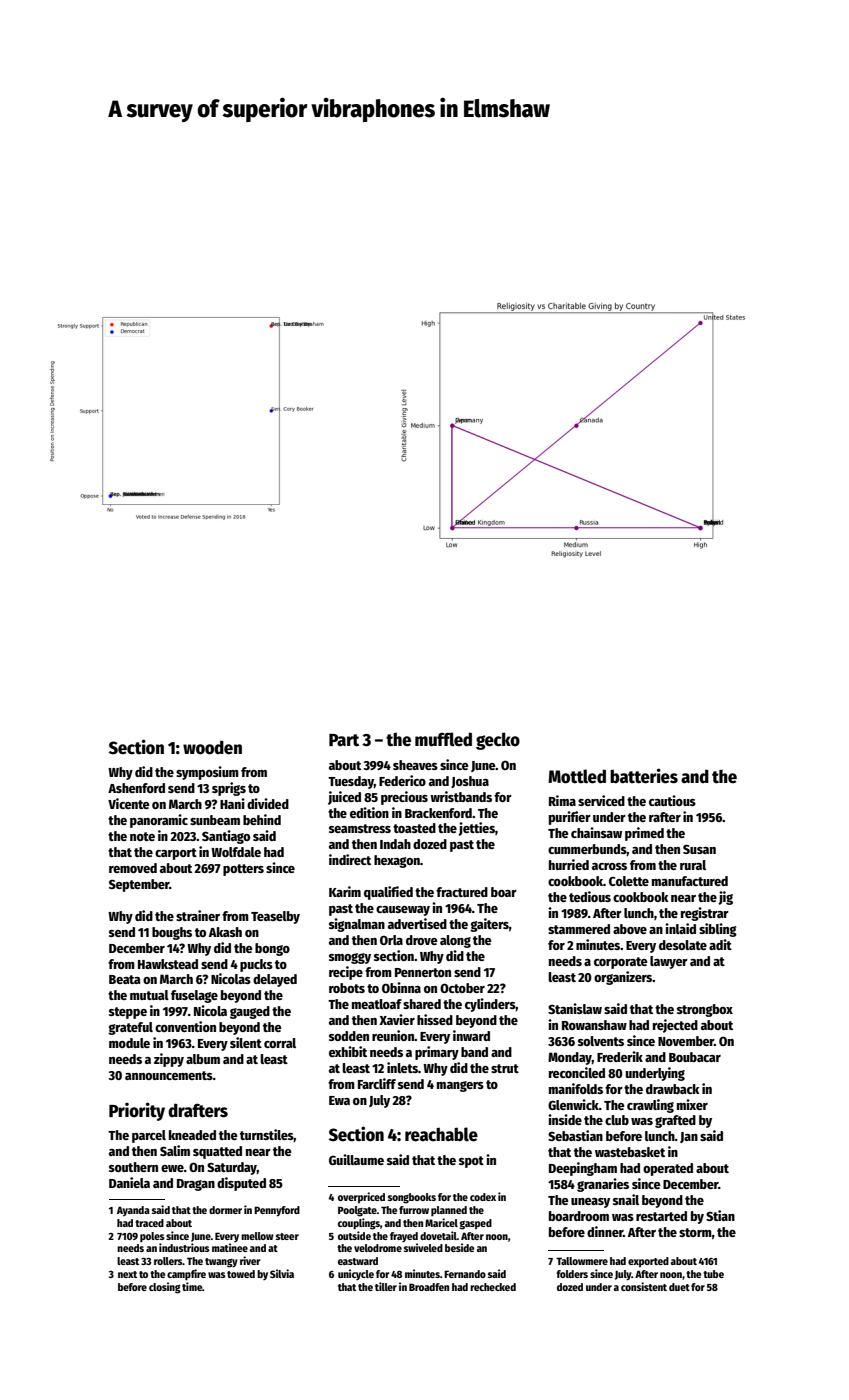 This page has height=1400, width=849. Describe the element at coordinates (350, 958) in the page. I see `smoggy` at that location.
